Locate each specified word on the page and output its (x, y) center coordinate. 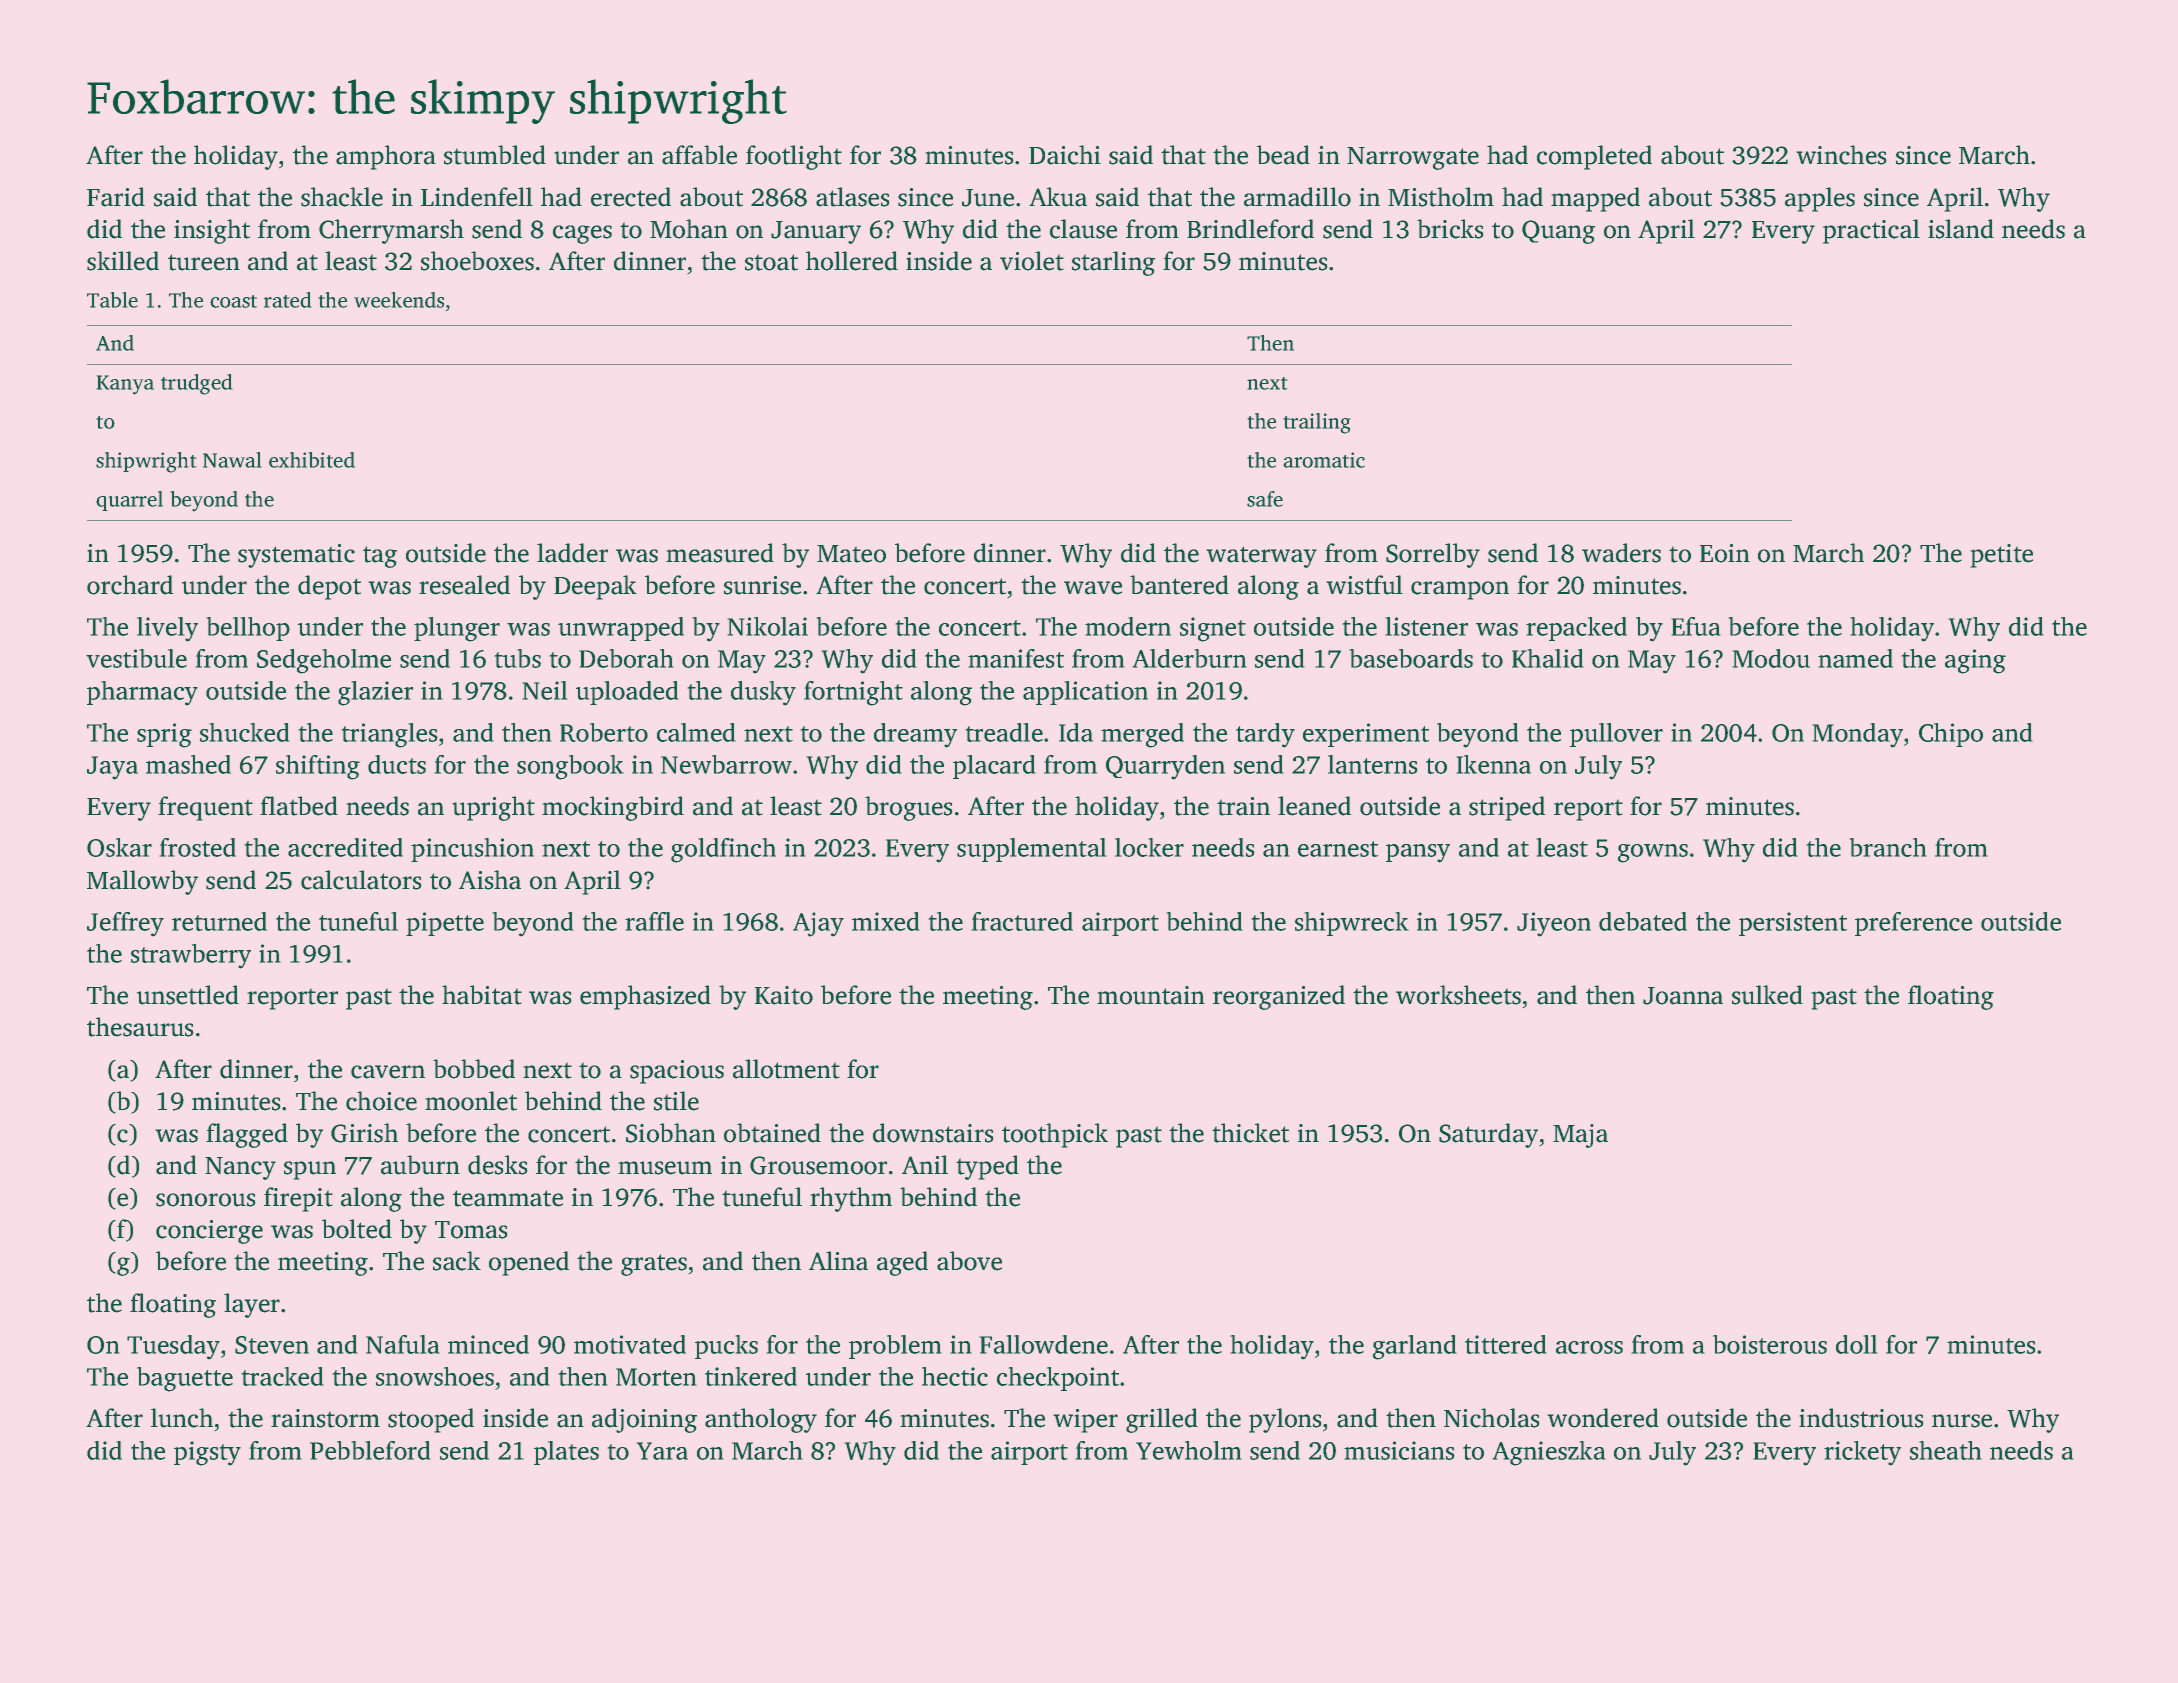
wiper (1086, 1421)
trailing (1317, 423)
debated (1643, 921)
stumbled (495, 155)
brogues (908, 808)
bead (1283, 155)
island (1961, 229)
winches (1841, 155)
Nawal (232, 460)
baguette (185, 1379)
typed (987, 1167)
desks (497, 1165)
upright (494, 808)
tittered (1505, 1344)
